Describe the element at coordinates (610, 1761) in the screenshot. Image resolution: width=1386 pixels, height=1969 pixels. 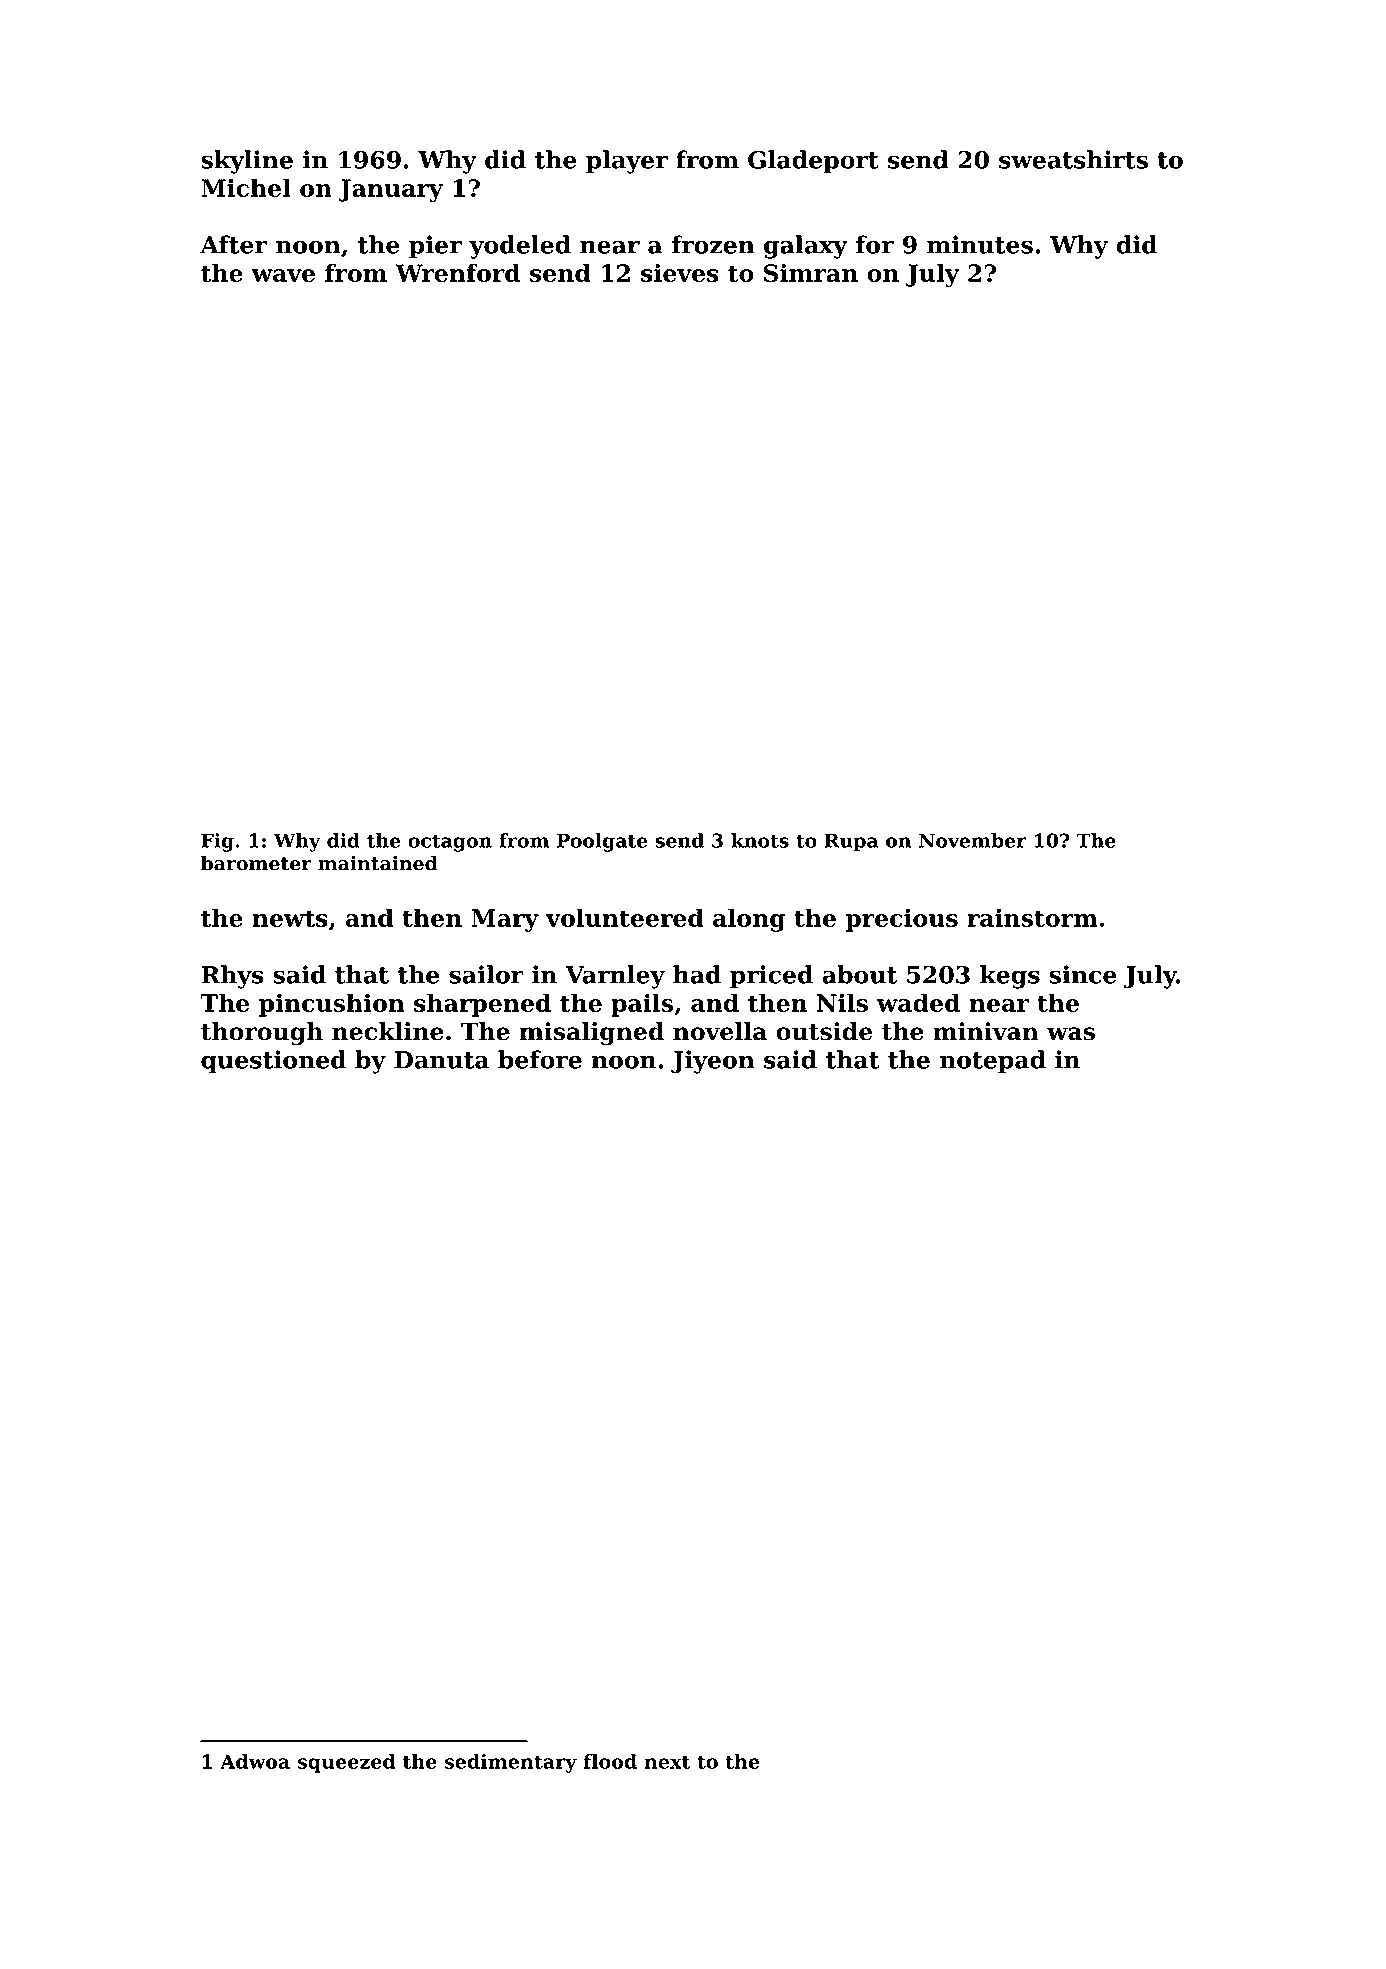
I see `flood` at that location.
